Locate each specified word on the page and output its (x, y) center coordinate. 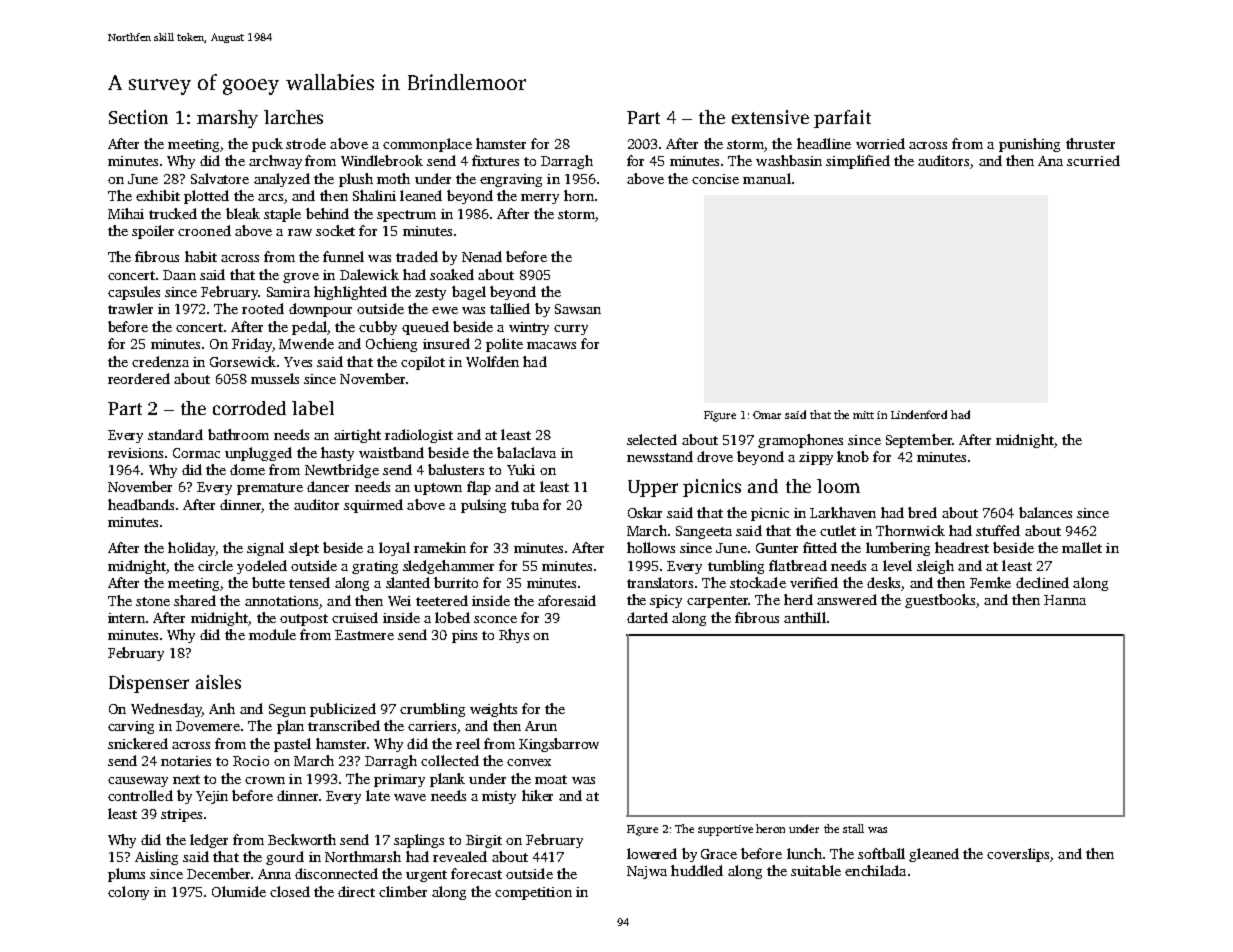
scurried (1093, 160)
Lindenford (919, 414)
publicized (343, 710)
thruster (1090, 143)
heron (770, 828)
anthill (805, 617)
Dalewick (369, 274)
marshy (227, 119)
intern (126, 618)
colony (128, 893)
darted (647, 617)
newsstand (660, 456)
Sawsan (578, 309)
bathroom (238, 434)
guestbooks (940, 601)
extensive (770, 117)
